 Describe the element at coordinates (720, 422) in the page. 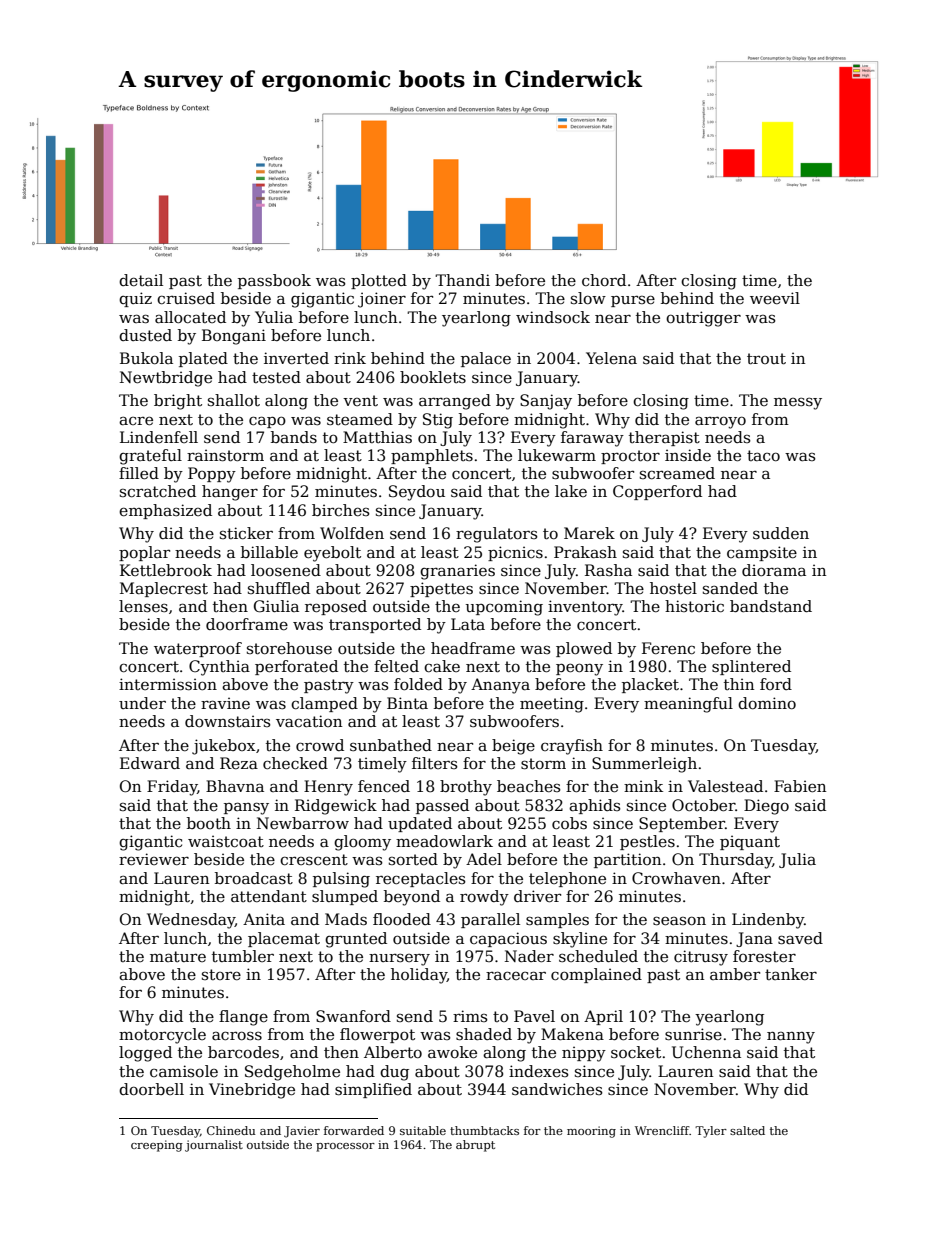

I see `arroyo` at that location.
